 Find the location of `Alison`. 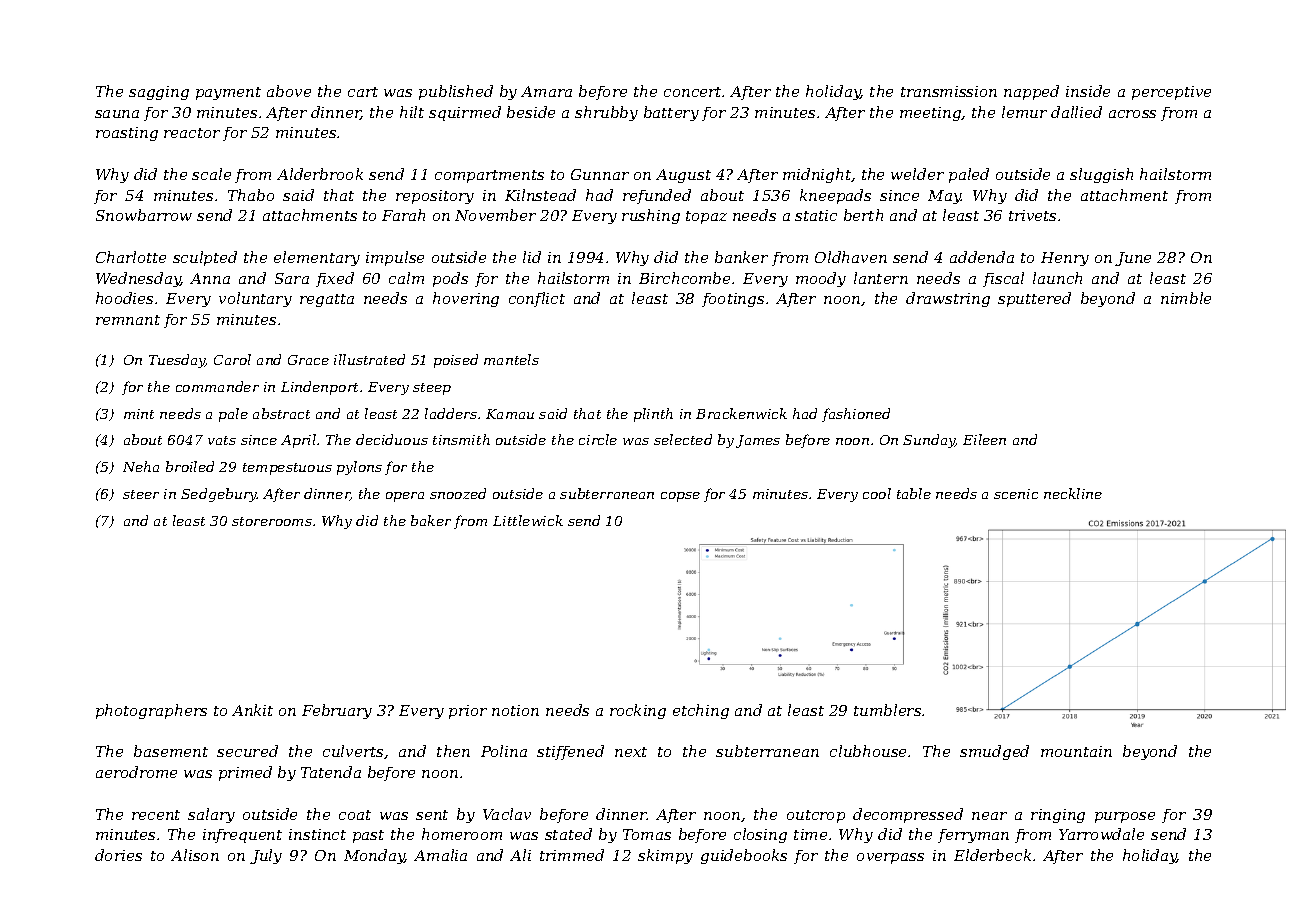

Alison is located at coordinates (195, 855).
